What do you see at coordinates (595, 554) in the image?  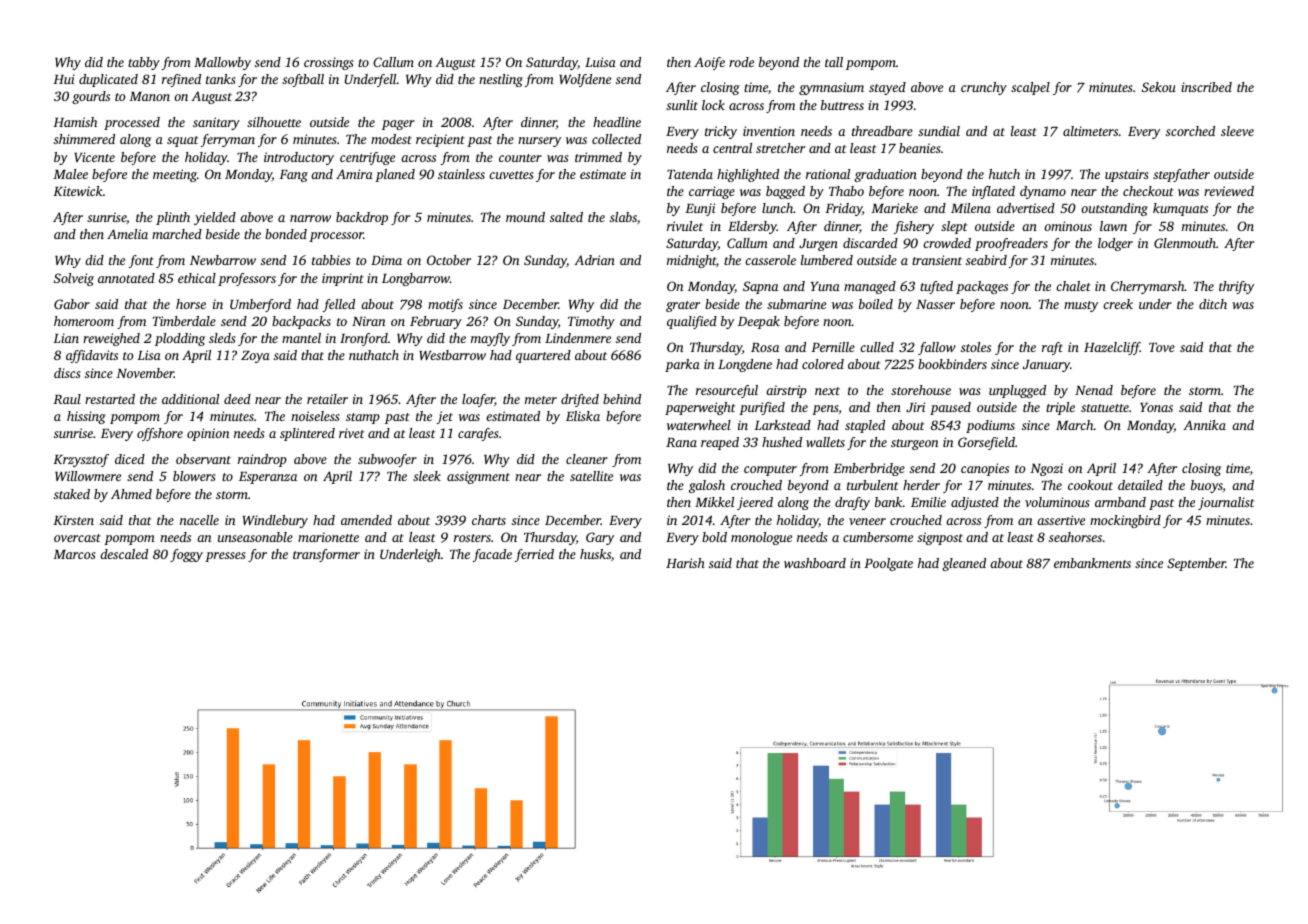 I see `husks` at bounding box center [595, 554].
